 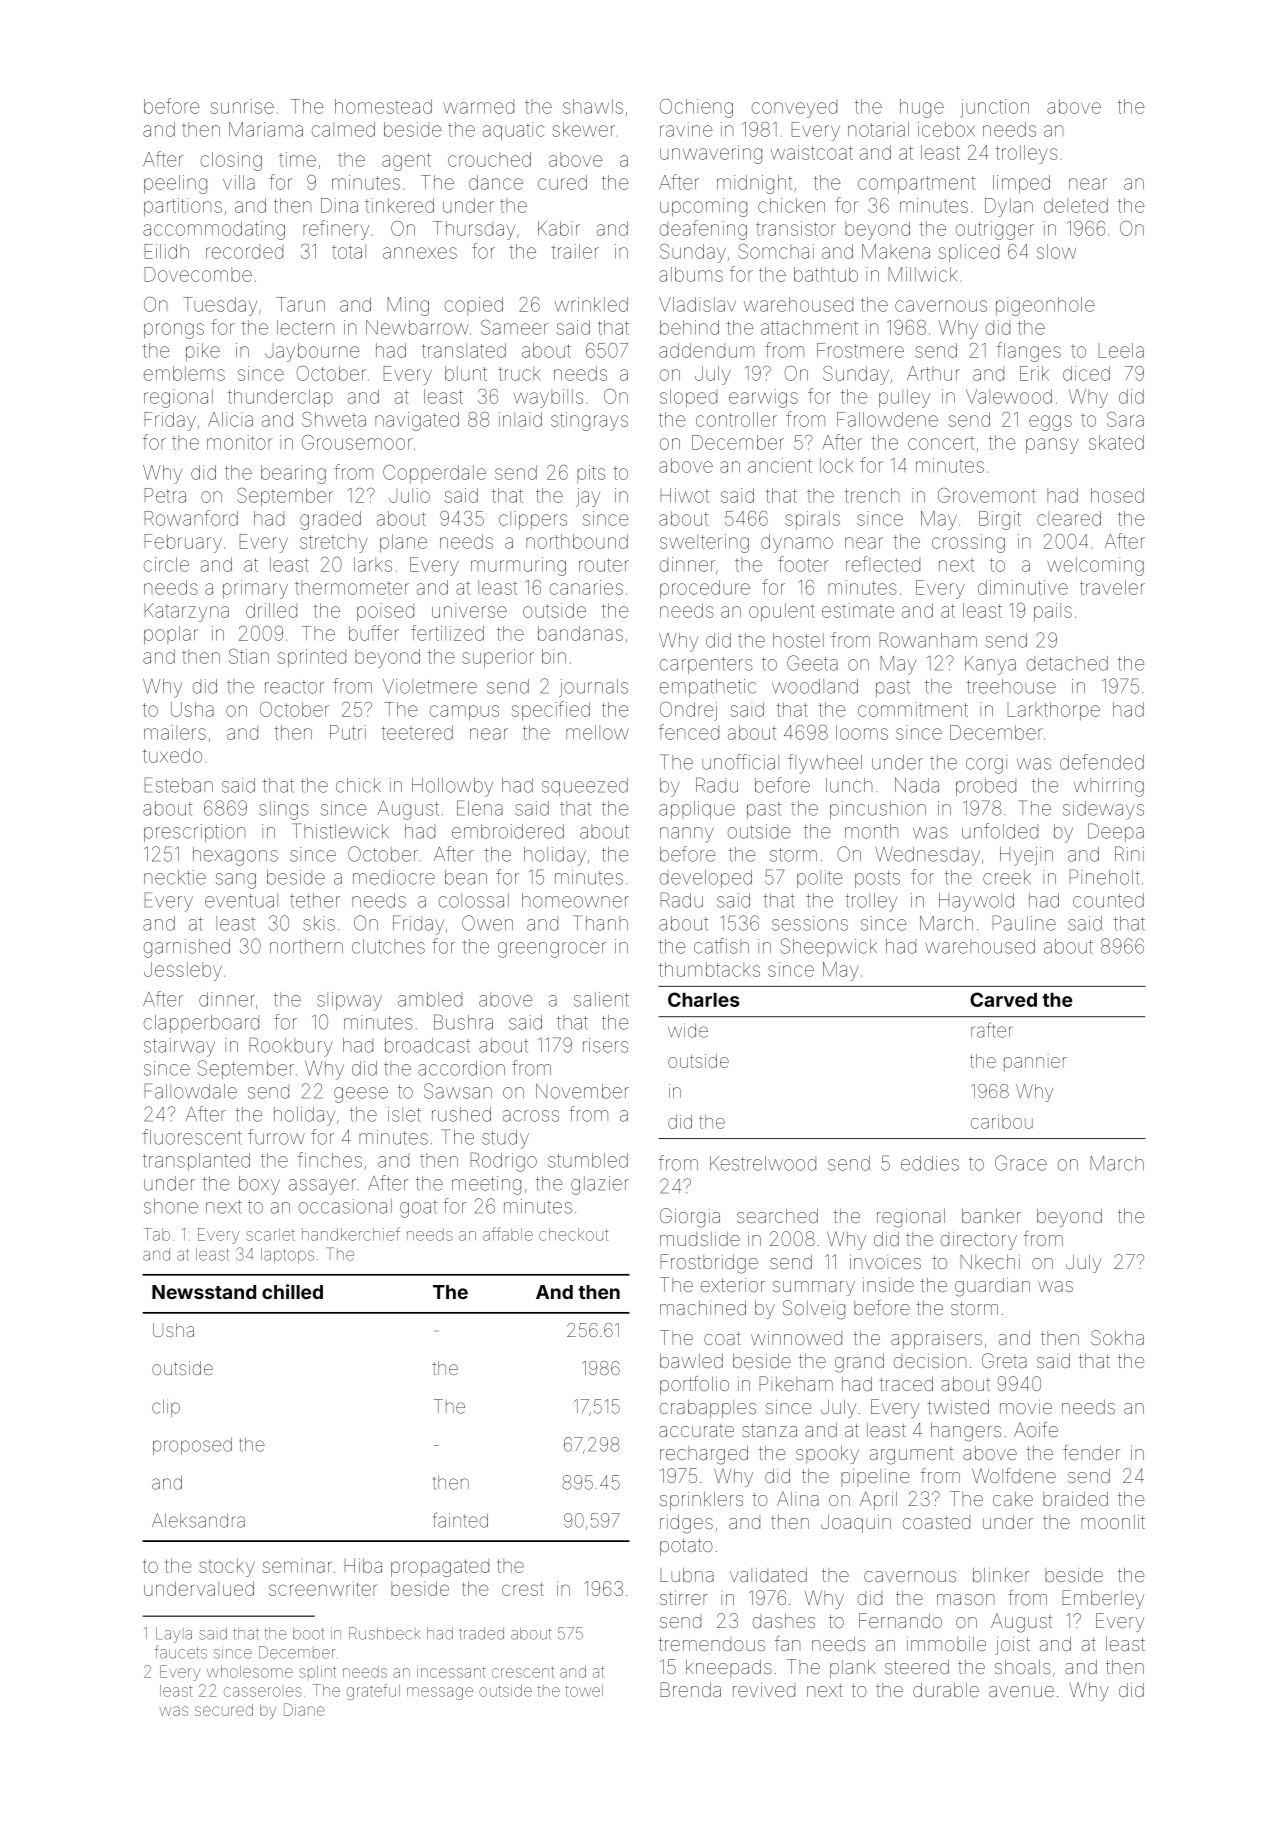 What do you see at coordinates (179, 785) in the document?
I see `Esteban` at bounding box center [179, 785].
